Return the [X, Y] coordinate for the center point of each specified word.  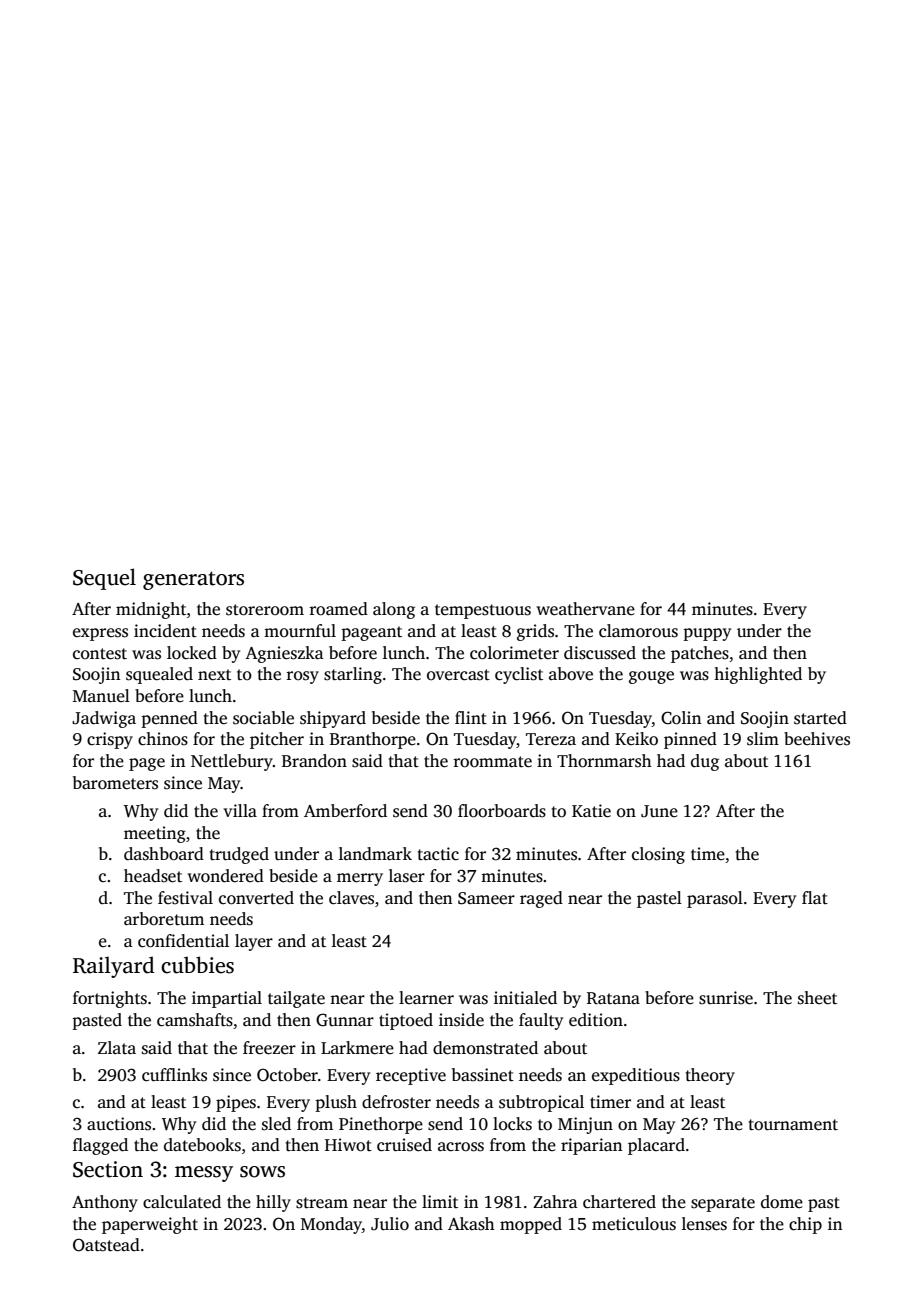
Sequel [104, 579]
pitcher [277, 740]
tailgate [296, 999]
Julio [390, 1224]
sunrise [726, 998]
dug [705, 762]
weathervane [585, 609]
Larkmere [357, 1048]
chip [805, 1225]
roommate [492, 762]
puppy [707, 634]
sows [262, 1172]
